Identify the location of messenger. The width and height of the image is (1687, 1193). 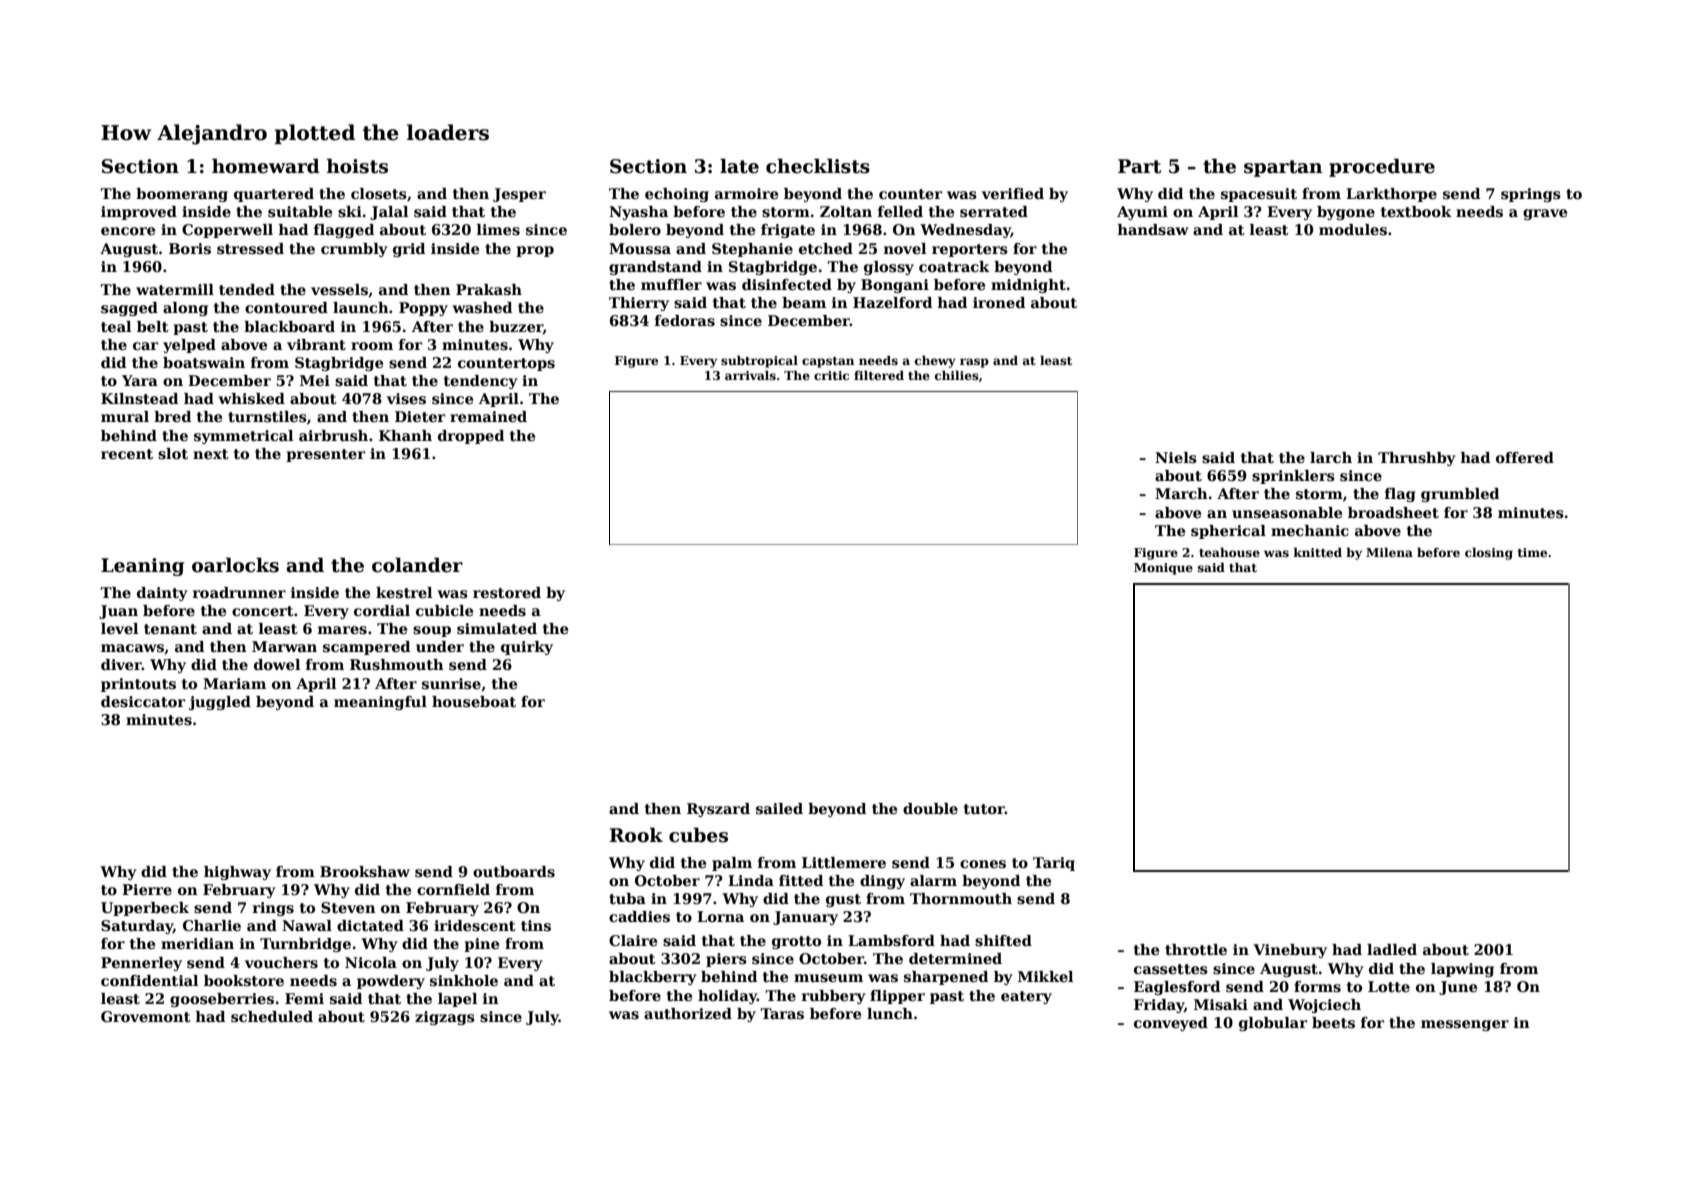
(1465, 1025).
